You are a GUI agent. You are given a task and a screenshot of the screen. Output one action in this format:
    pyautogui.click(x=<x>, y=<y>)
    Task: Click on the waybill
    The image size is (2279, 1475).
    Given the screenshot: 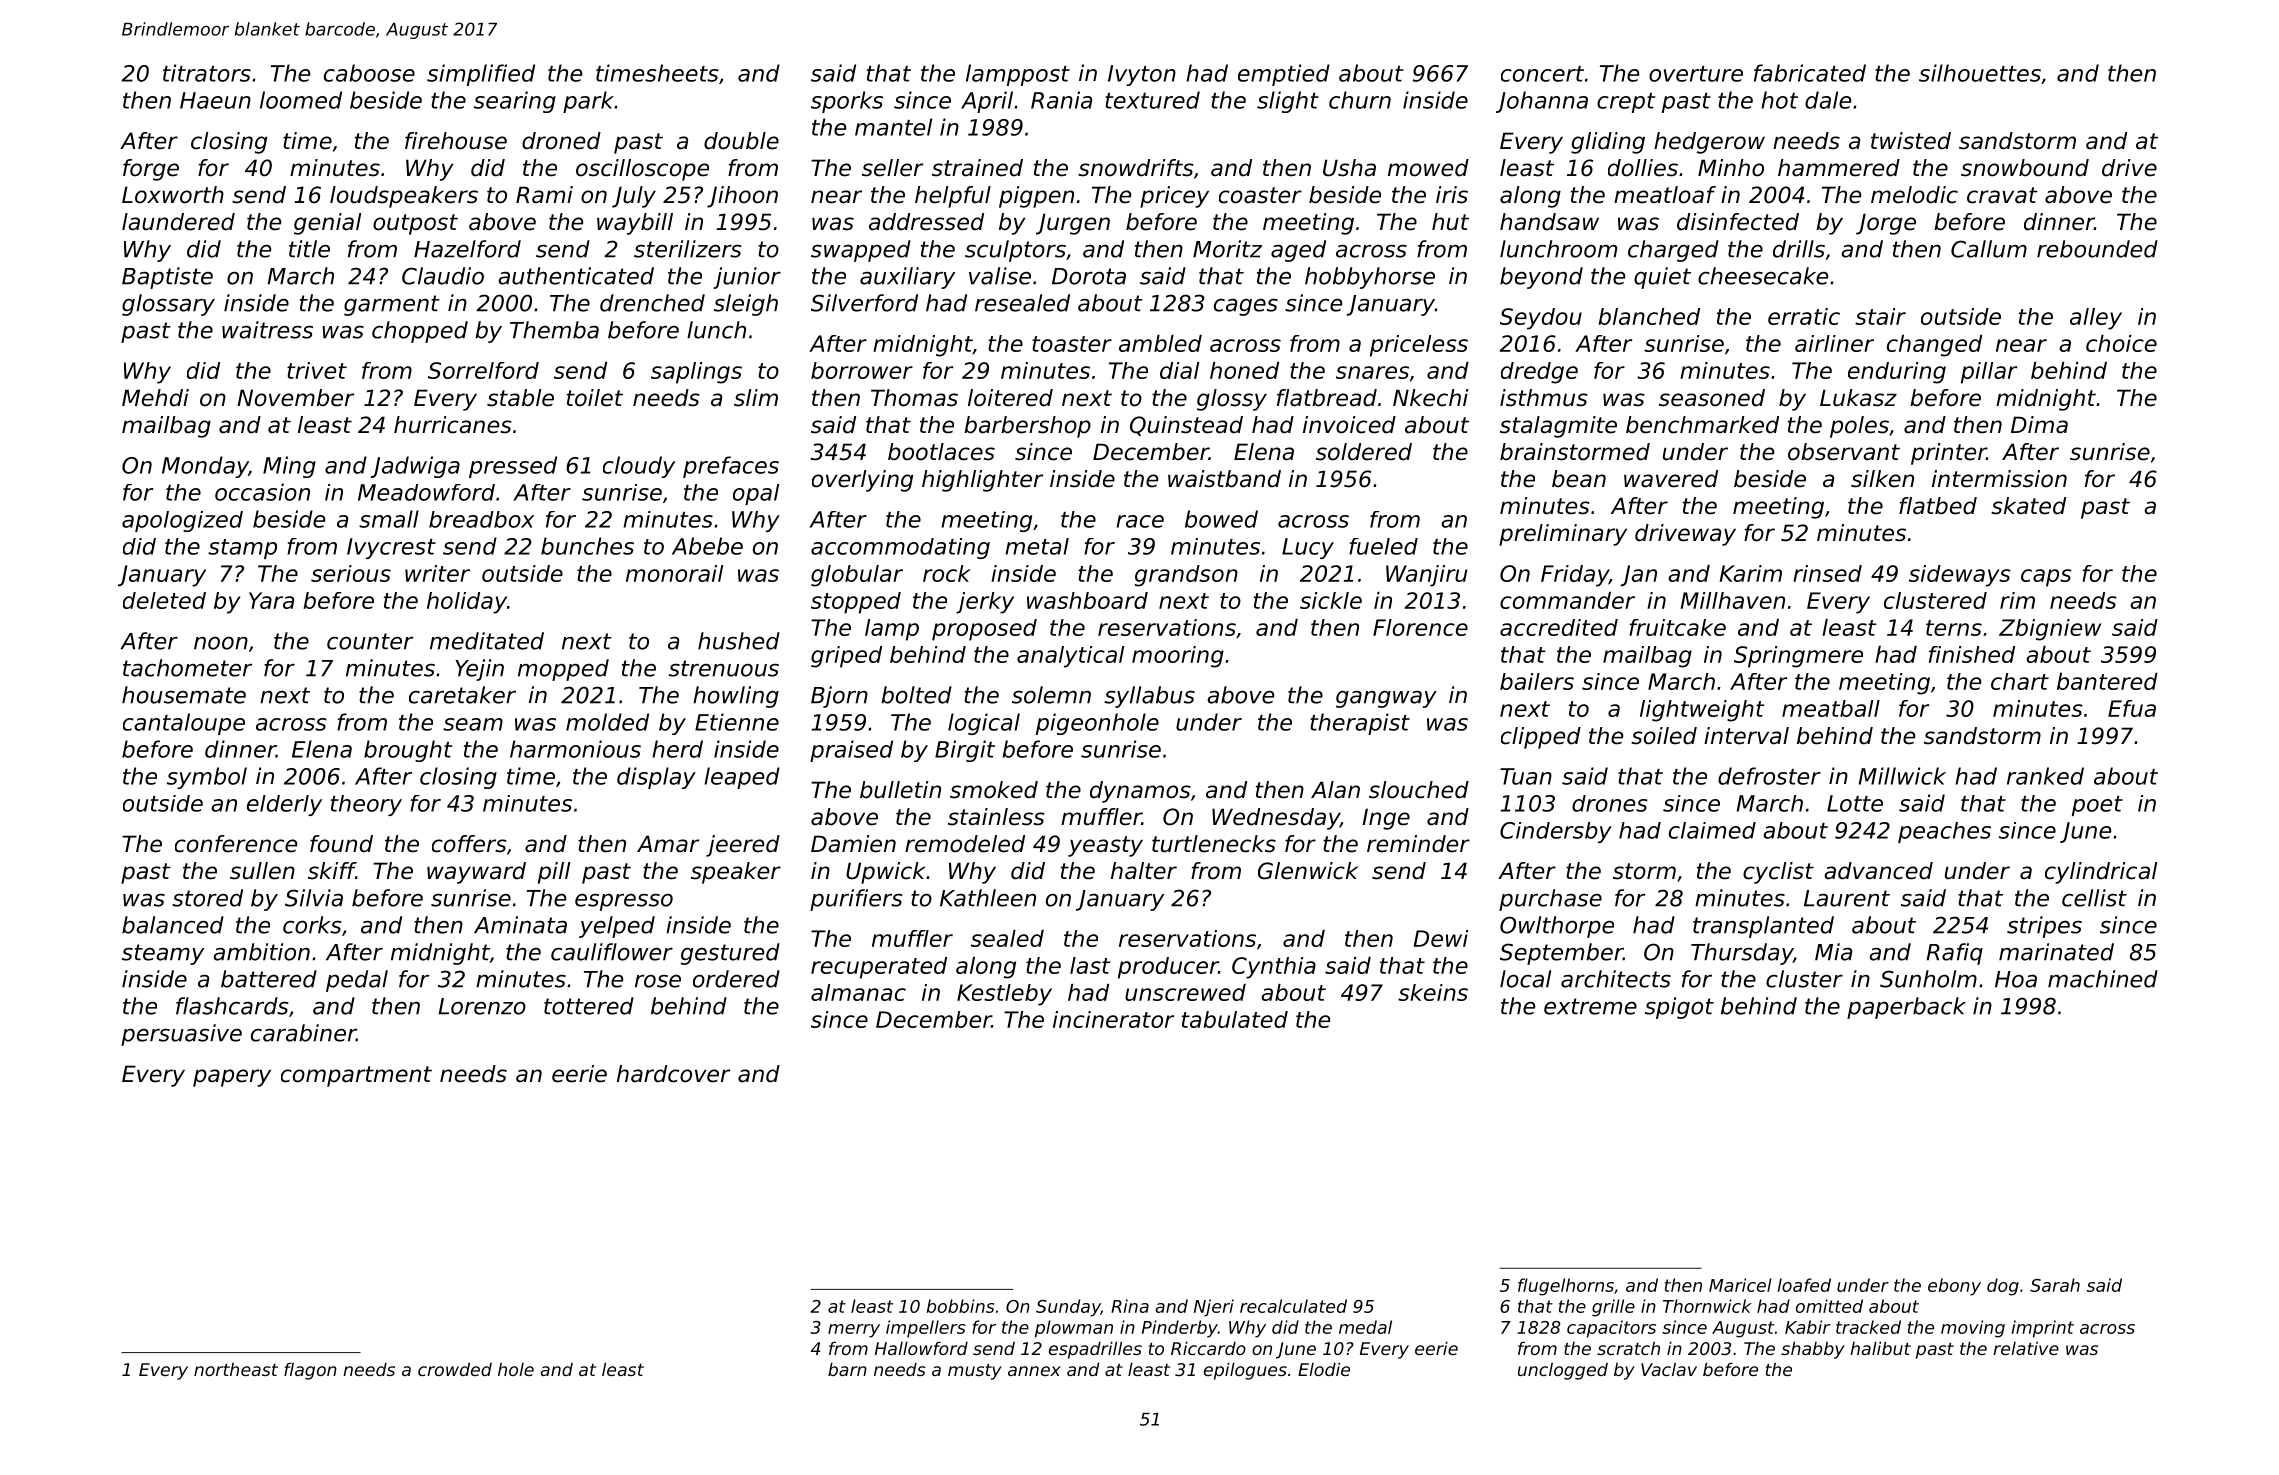 What is the action you would take?
    pyautogui.click(x=635, y=224)
